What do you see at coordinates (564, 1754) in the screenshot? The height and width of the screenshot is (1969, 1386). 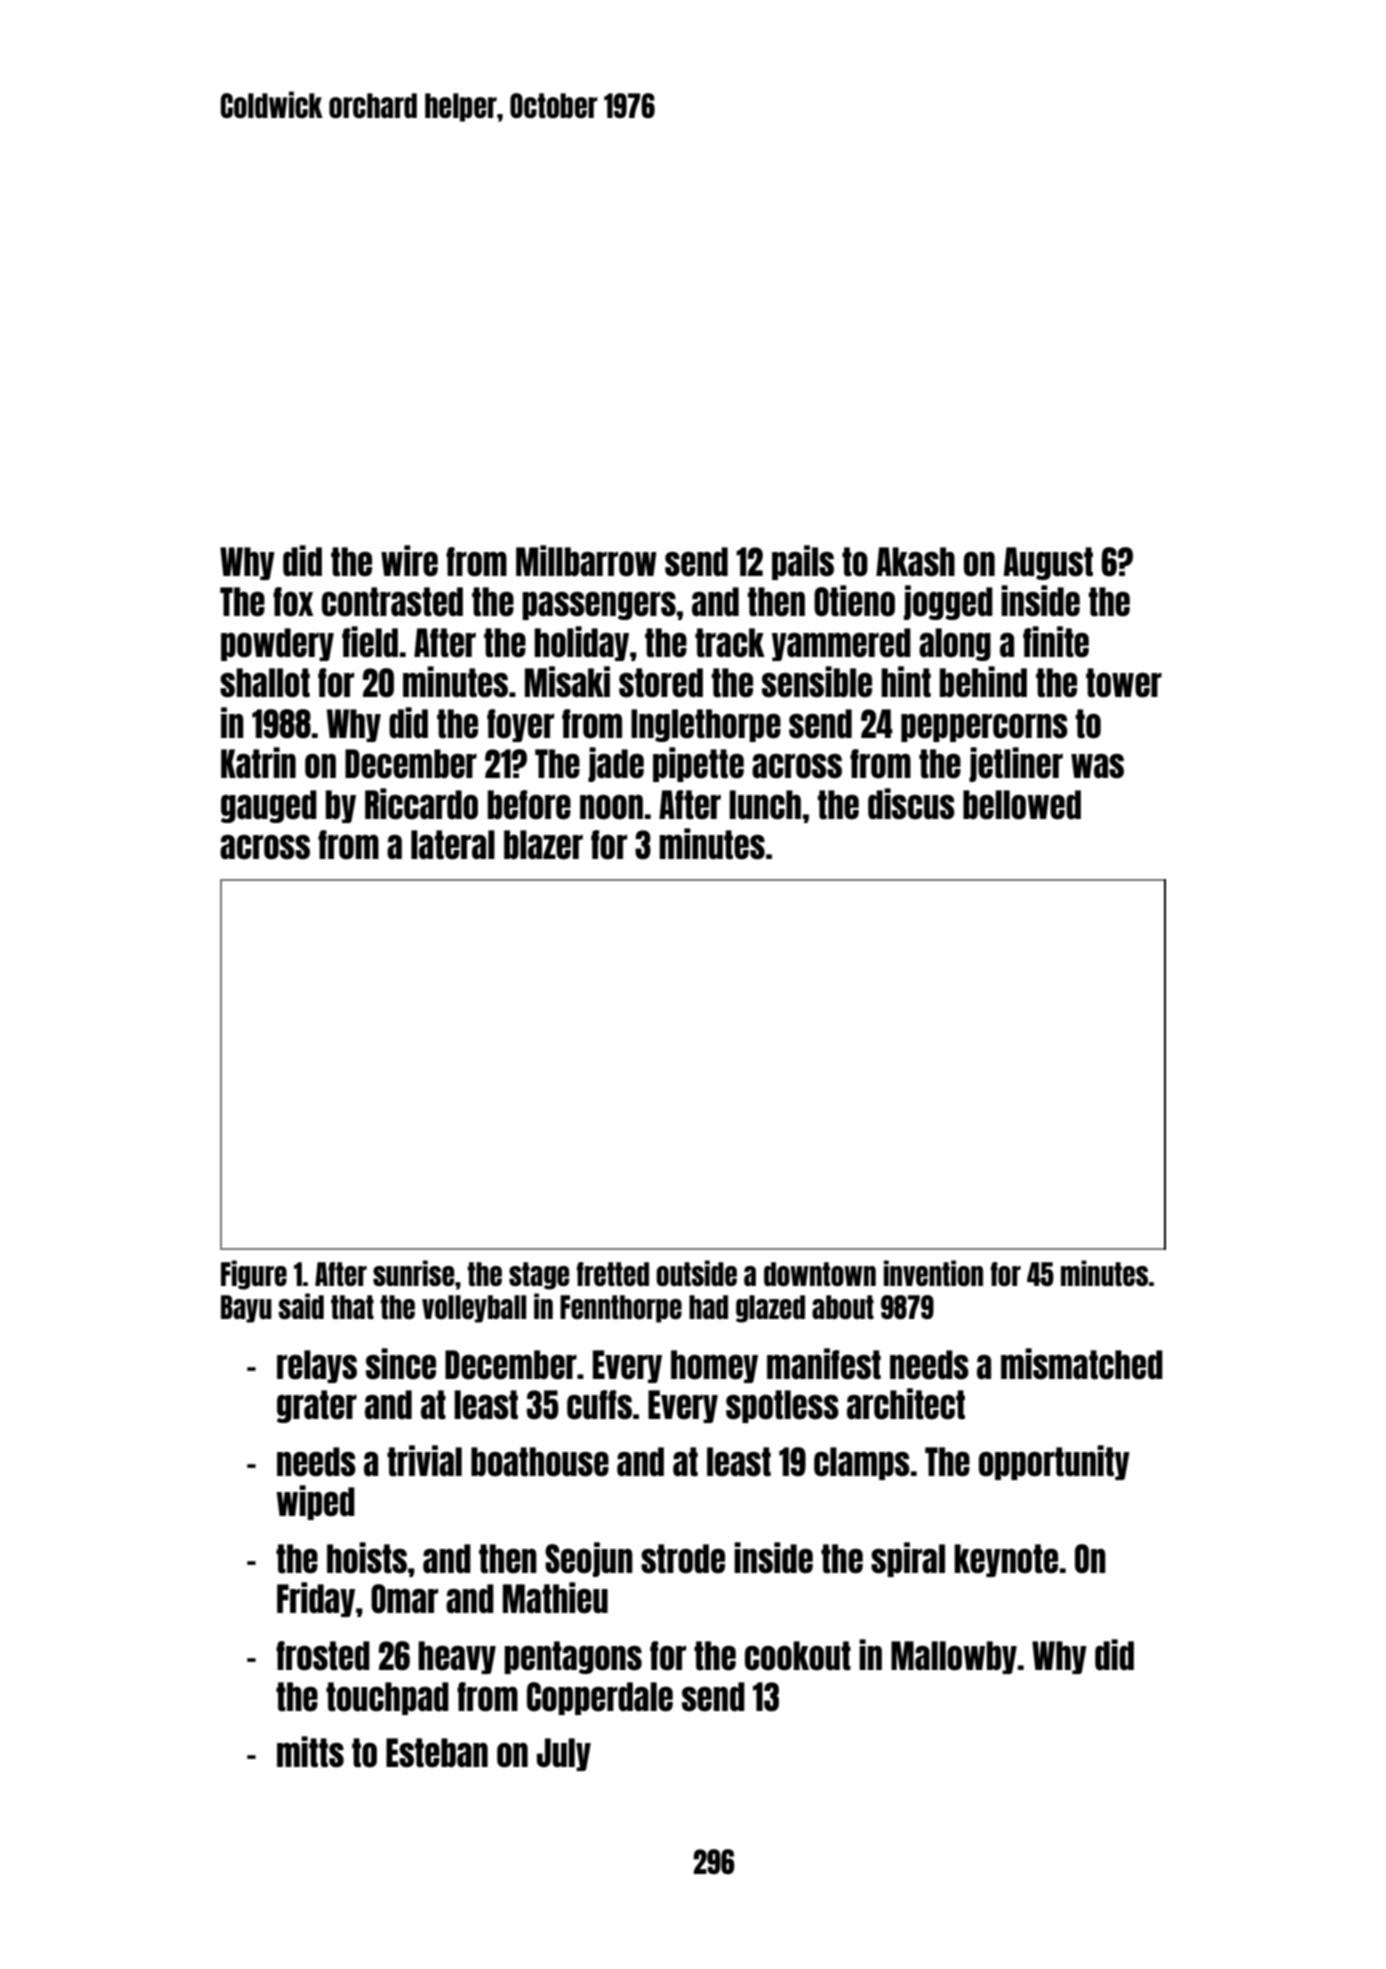 I see `July` at bounding box center [564, 1754].
